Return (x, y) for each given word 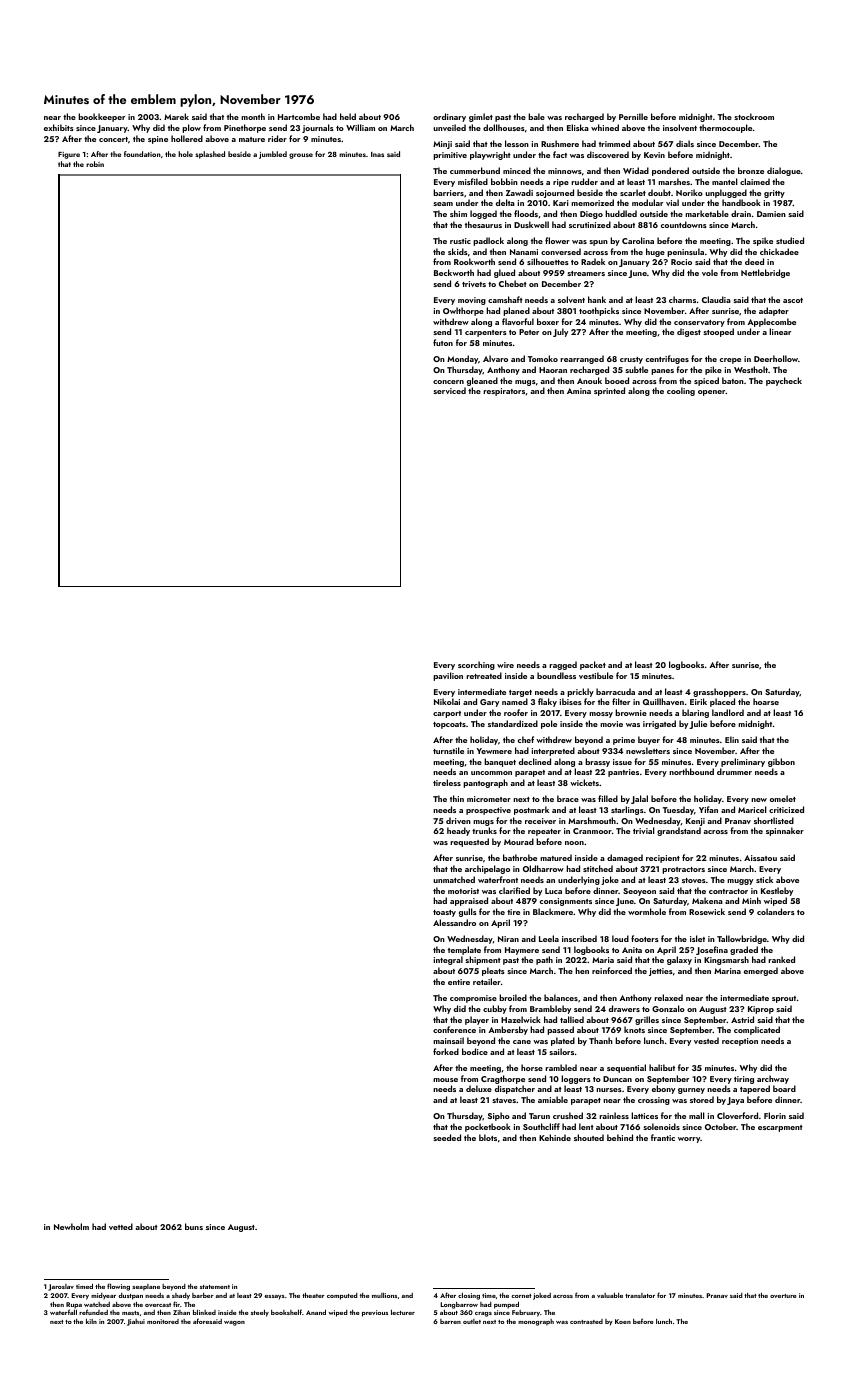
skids (457, 251)
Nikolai (447, 701)
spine (158, 140)
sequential (626, 1068)
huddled (621, 213)
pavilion (448, 676)
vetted (121, 1226)
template (464, 950)
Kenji (695, 822)
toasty (444, 913)
